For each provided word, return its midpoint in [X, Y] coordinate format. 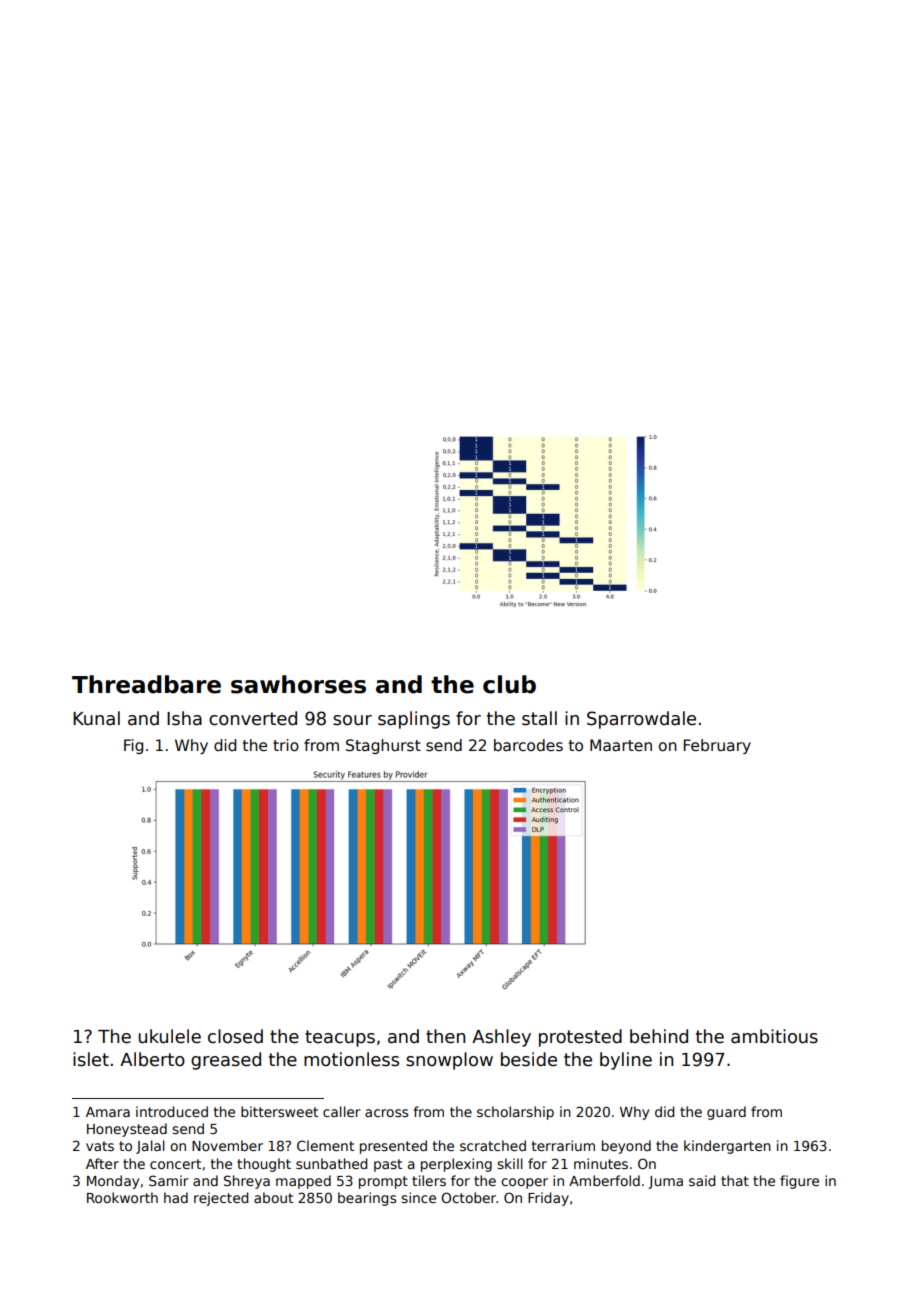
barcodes [528, 745]
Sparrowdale [641, 720]
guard [726, 1113]
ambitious [774, 1036]
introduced [172, 1111]
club [509, 684]
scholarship [515, 1113]
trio [286, 745]
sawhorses [298, 684]
